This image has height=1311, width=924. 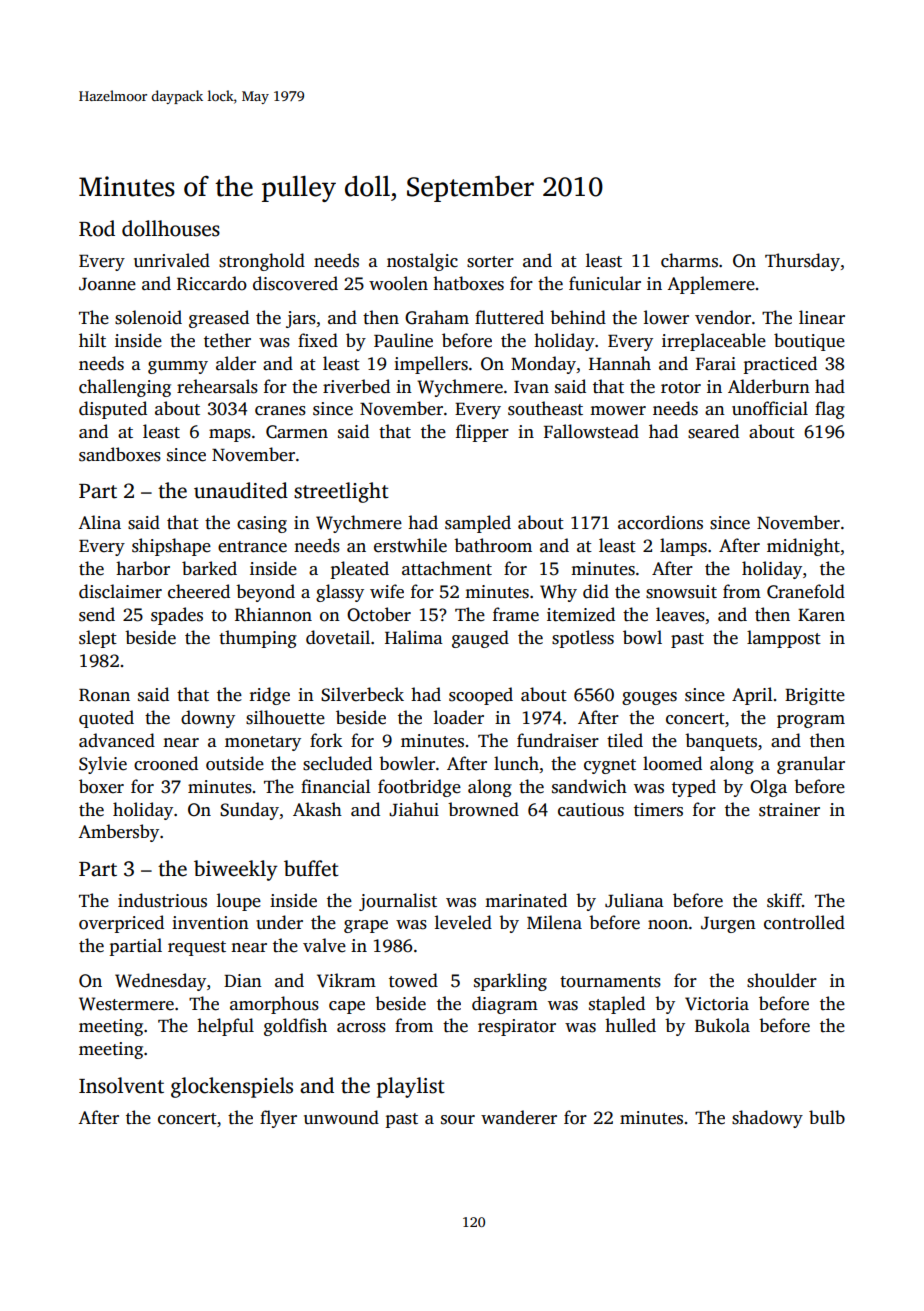 I want to click on outside, so click(x=235, y=763).
